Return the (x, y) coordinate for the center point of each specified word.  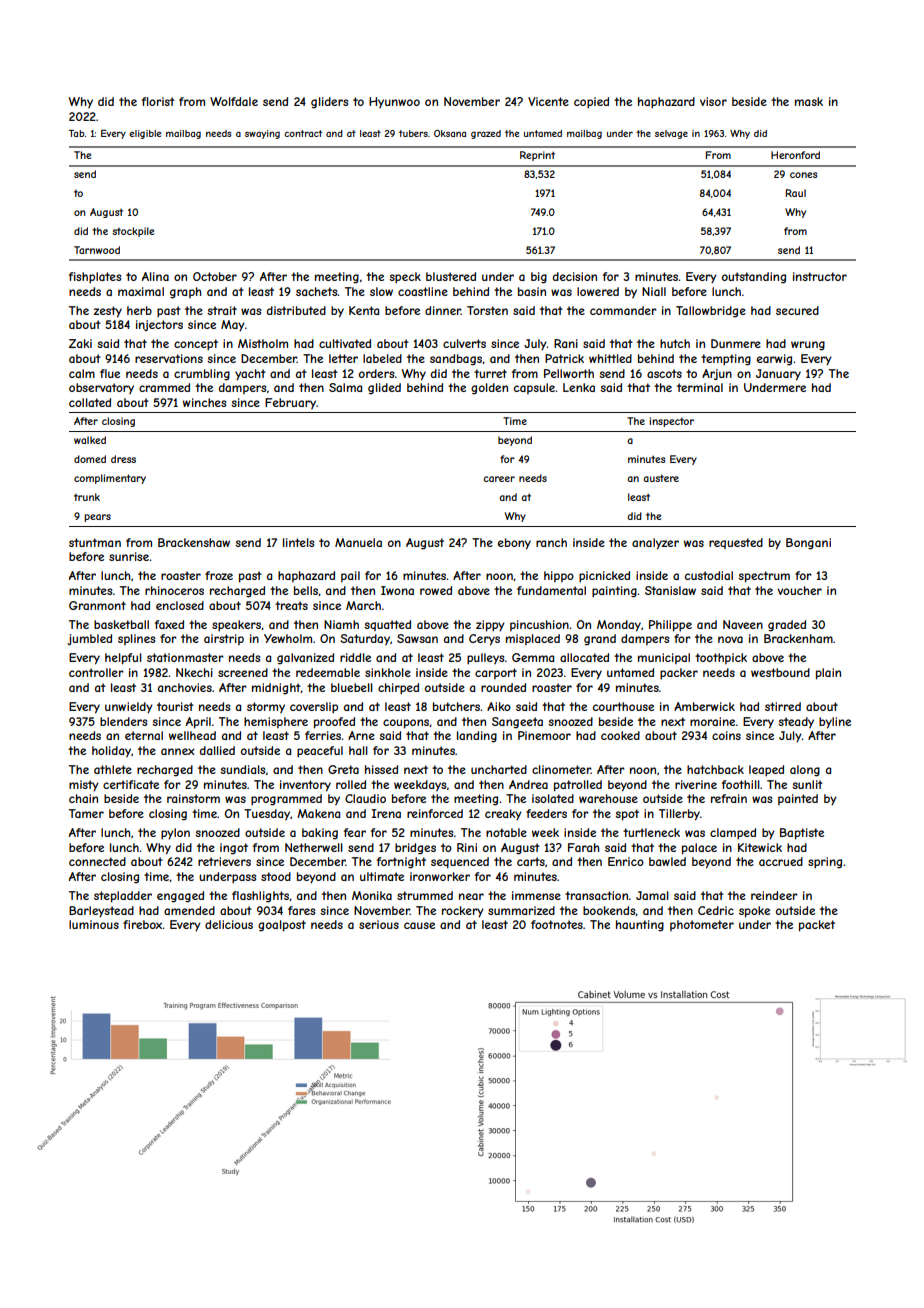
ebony (514, 544)
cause (419, 925)
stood (276, 876)
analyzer (655, 544)
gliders (329, 103)
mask (809, 101)
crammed (164, 387)
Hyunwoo (394, 102)
